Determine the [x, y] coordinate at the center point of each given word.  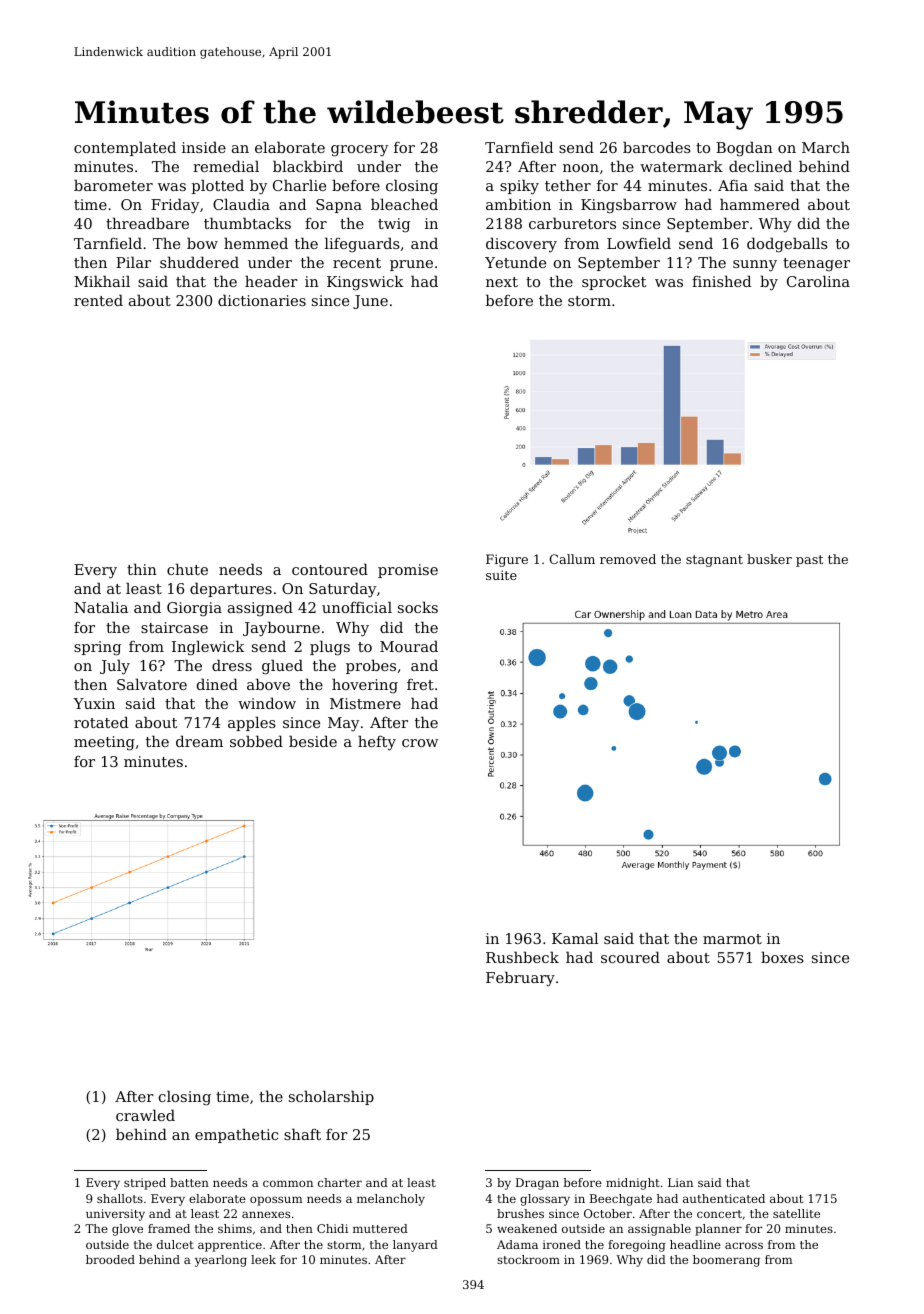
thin [142, 569]
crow [420, 743]
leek [263, 1259]
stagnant [714, 561]
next [502, 282]
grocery [359, 151]
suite [501, 575]
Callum [572, 559]
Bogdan [744, 149]
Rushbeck [522, 957]
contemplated [125, 148]
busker [769, 559]
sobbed [256, 741]
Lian [680, 1182]
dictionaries [262, 300]
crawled [145, 1115]
